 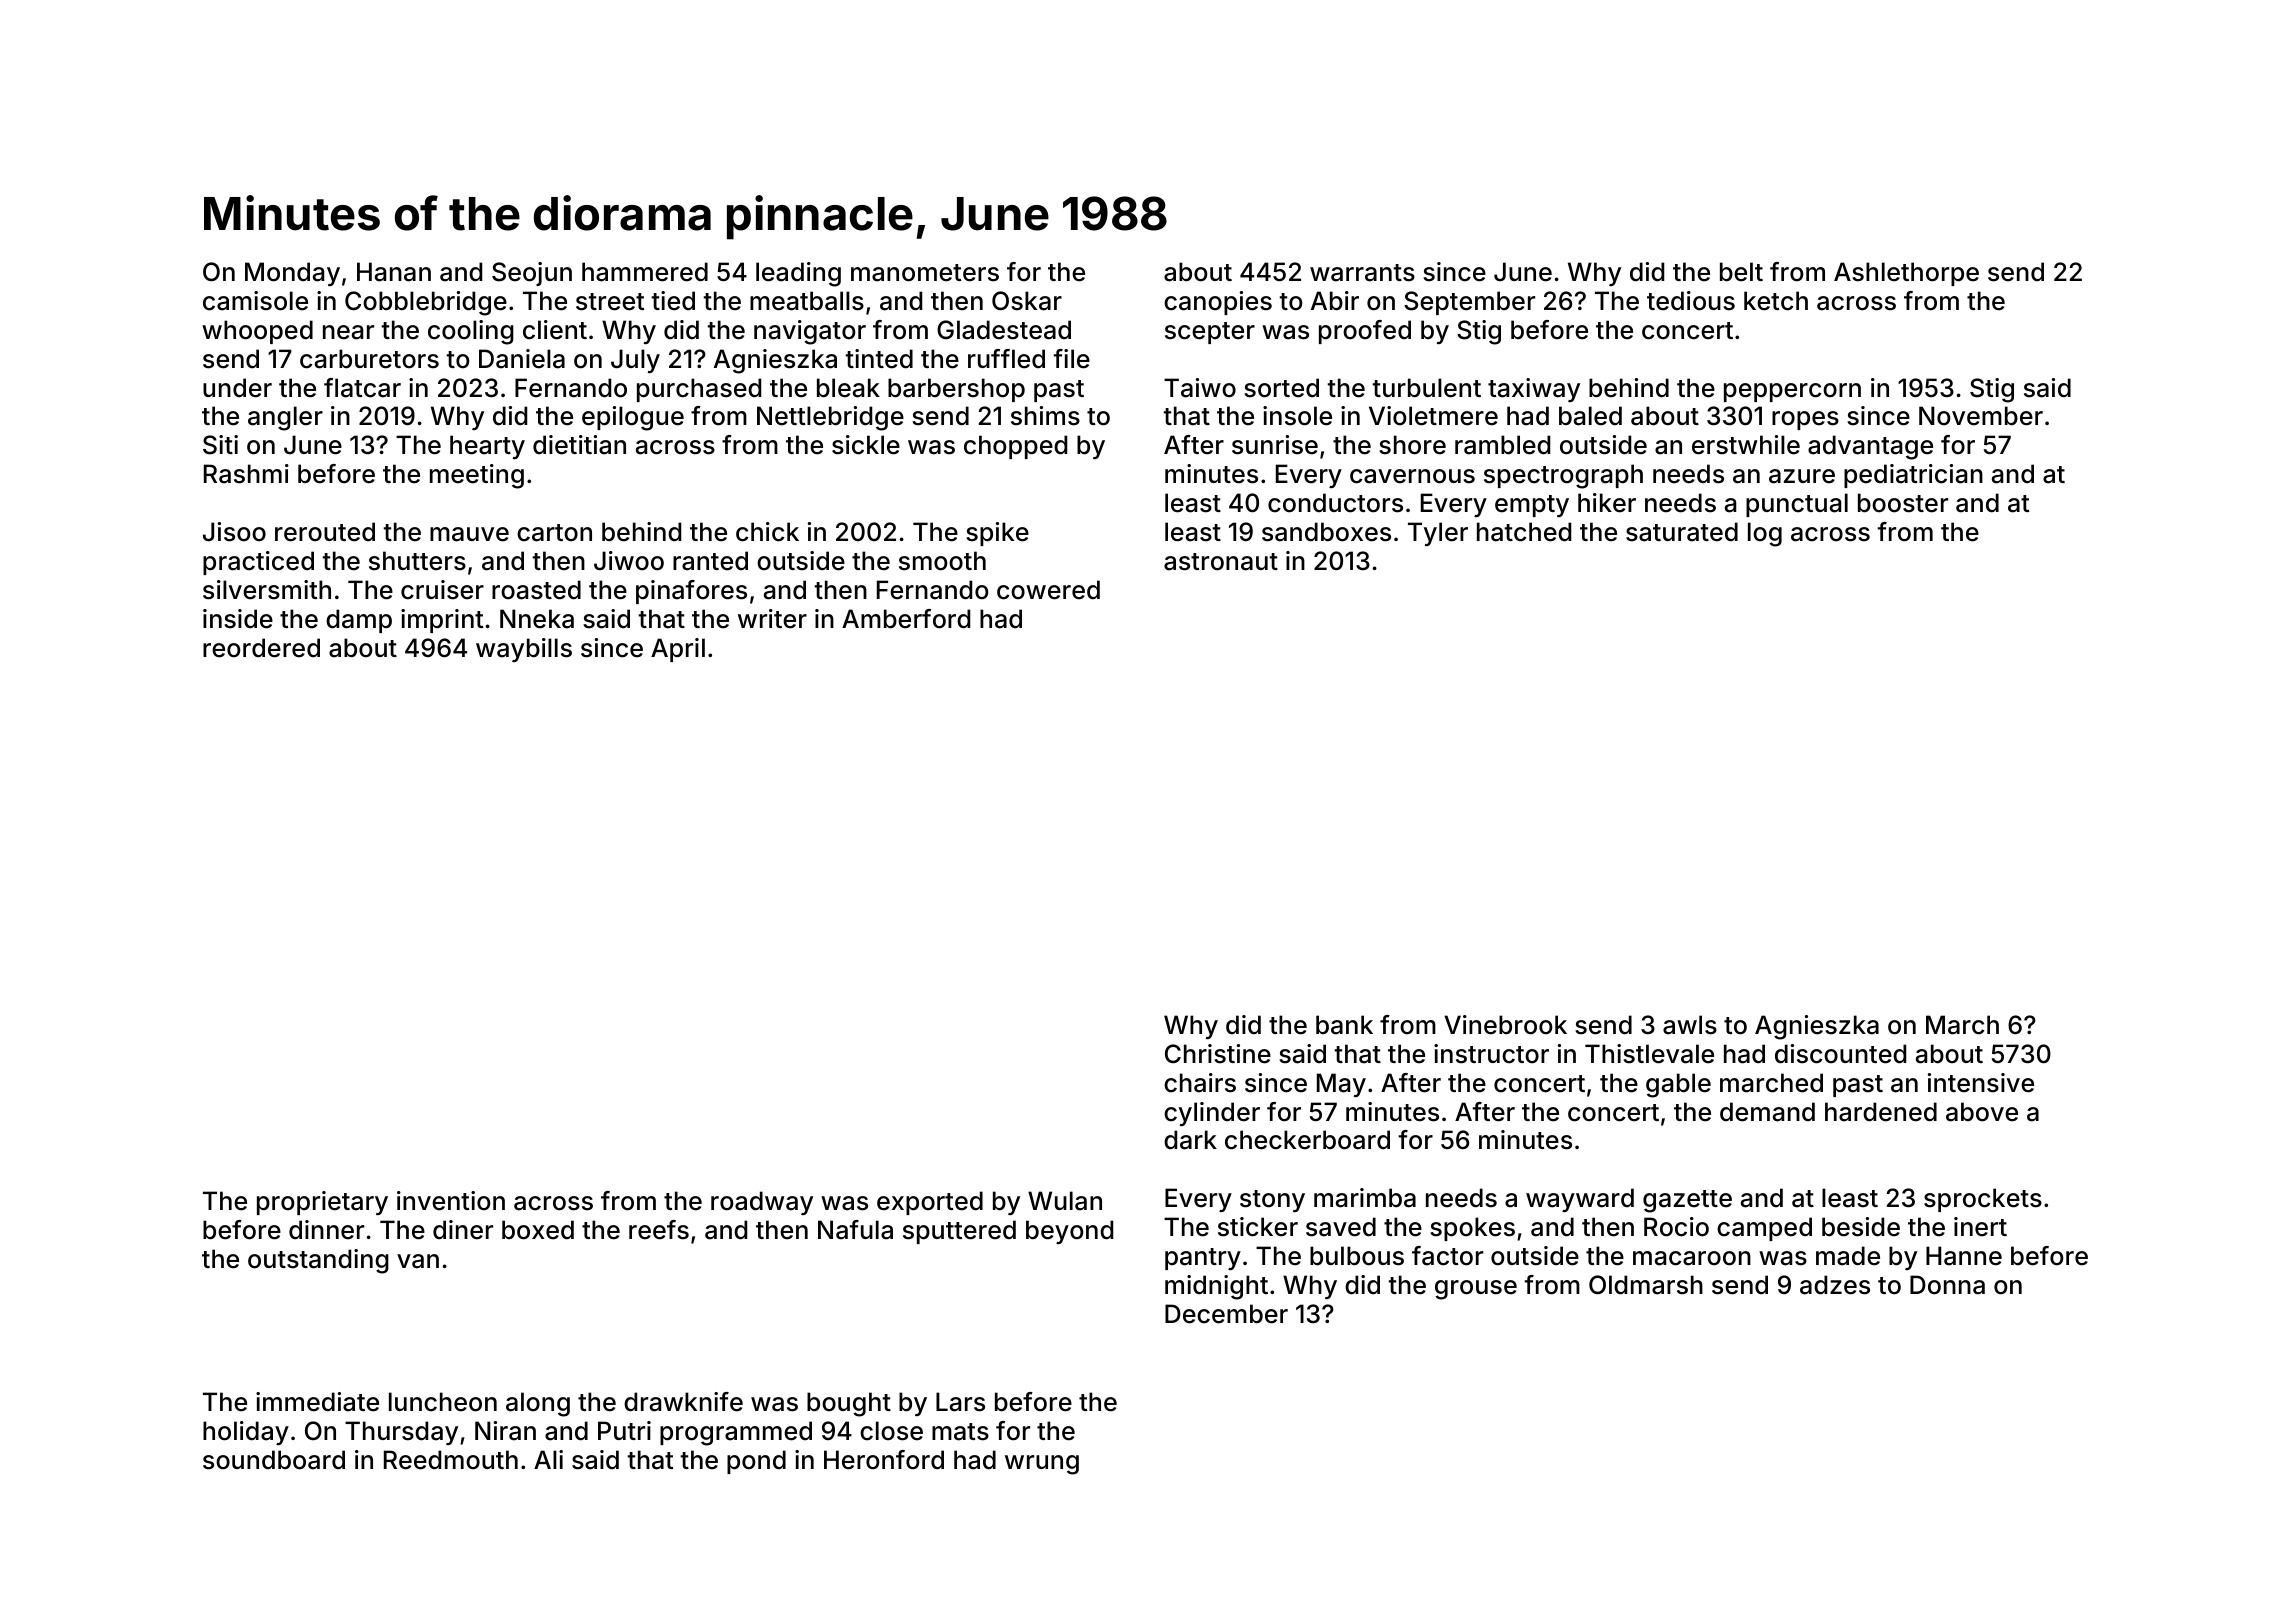 I want to click on April, so click(x=678, y=650).
